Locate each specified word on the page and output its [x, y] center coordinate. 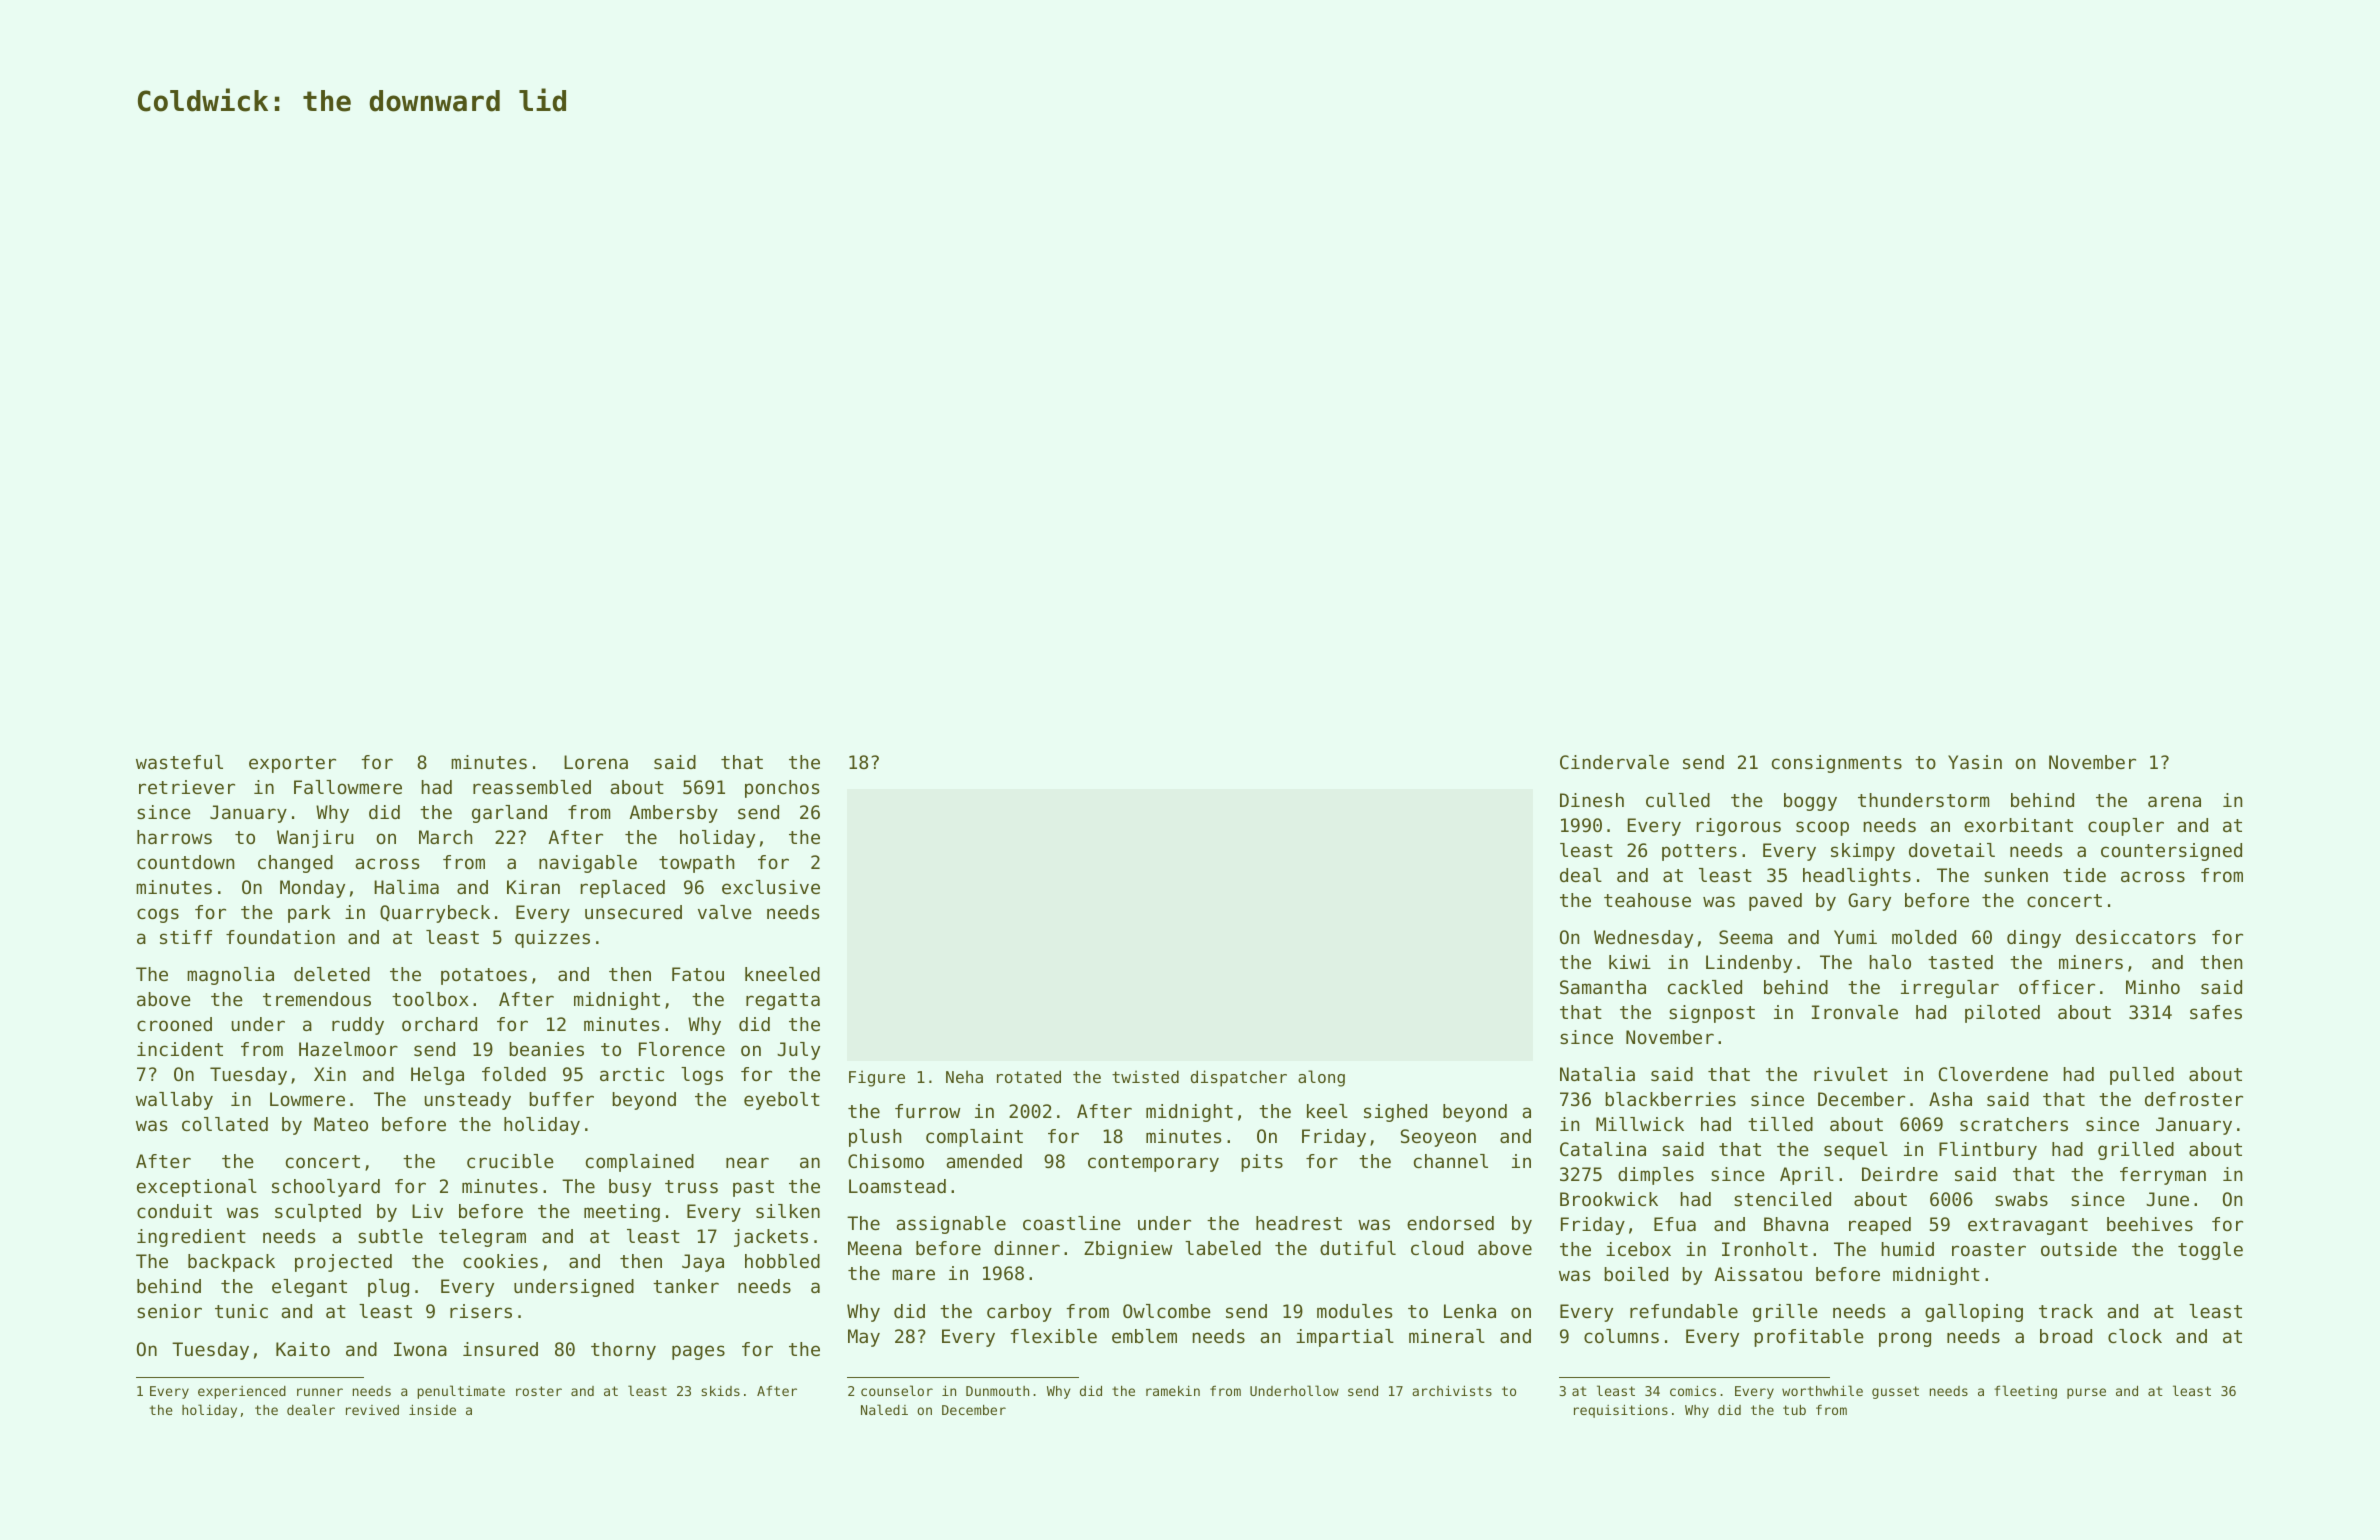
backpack [231, 1263]
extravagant [2028, 1226]
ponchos [782, 789]
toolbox [430, 999]
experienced [242, 1392]
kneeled [782, 974]
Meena [875, 1248]
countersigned [2171, 852]
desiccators [2136, 937]
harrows [174, 837]
